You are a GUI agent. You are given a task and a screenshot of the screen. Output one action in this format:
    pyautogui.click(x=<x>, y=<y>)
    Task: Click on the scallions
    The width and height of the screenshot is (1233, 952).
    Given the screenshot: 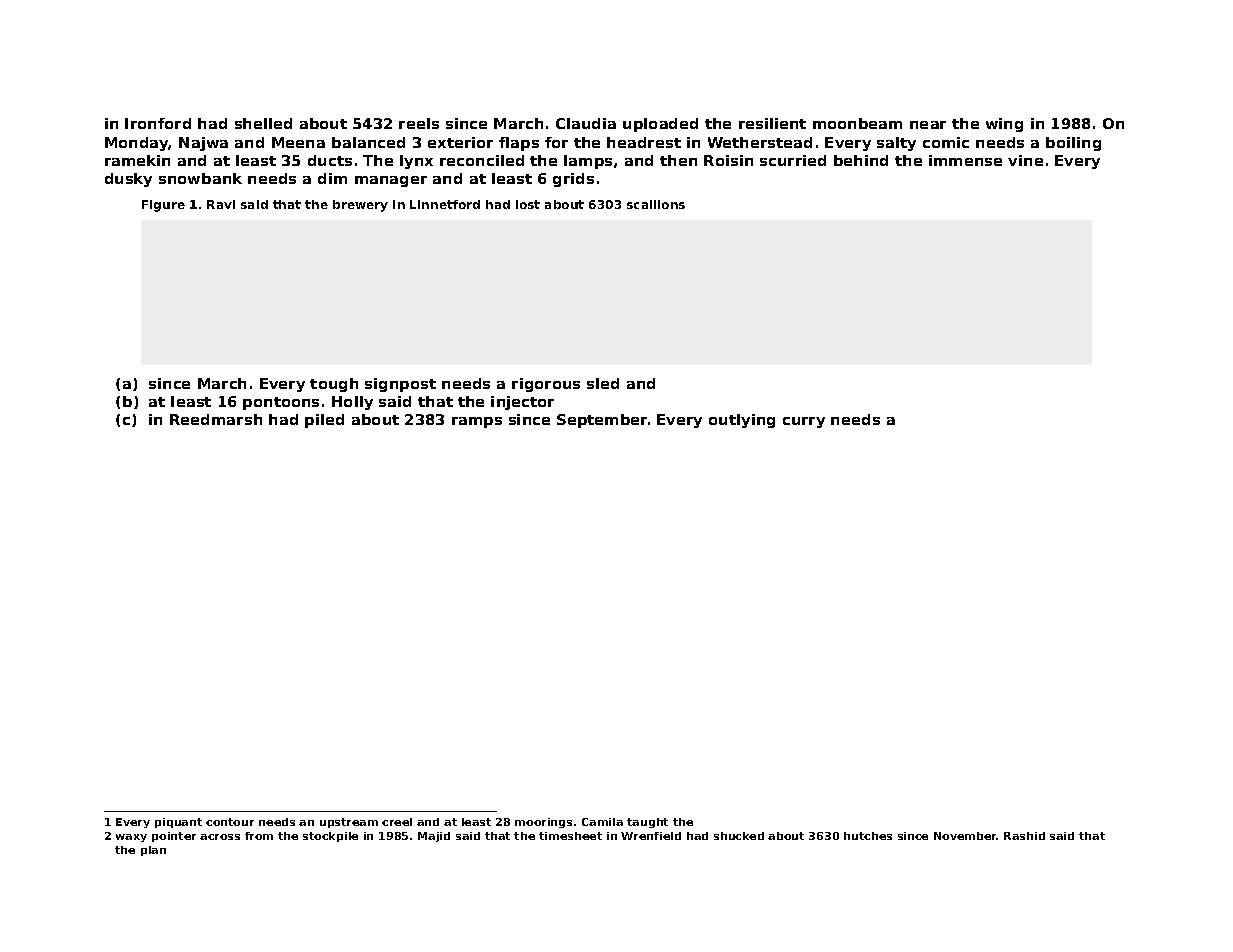 What is the action you would take?
    pyautogui.click(x=656, y=204)
